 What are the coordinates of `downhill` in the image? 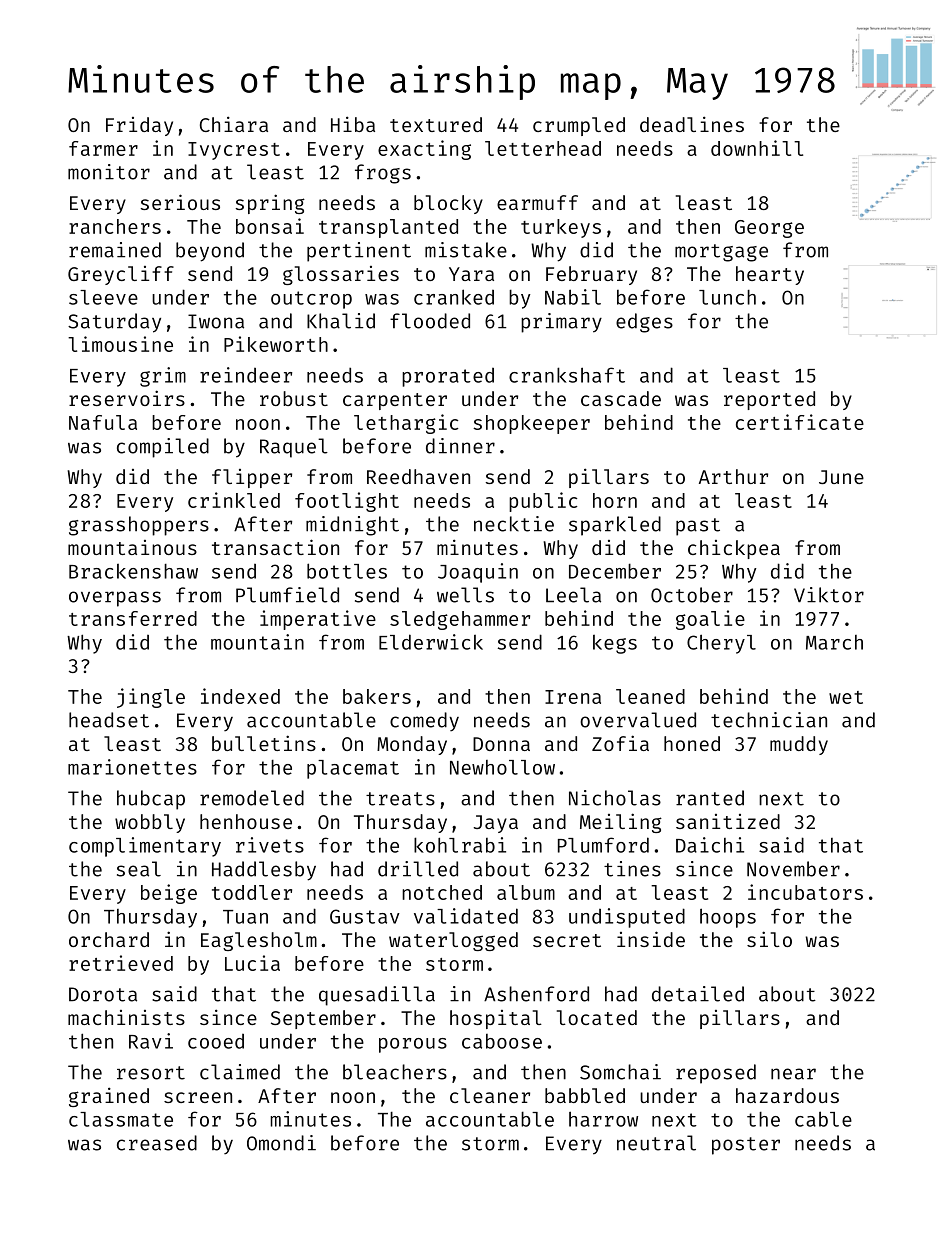 It's located at (757, 148).
